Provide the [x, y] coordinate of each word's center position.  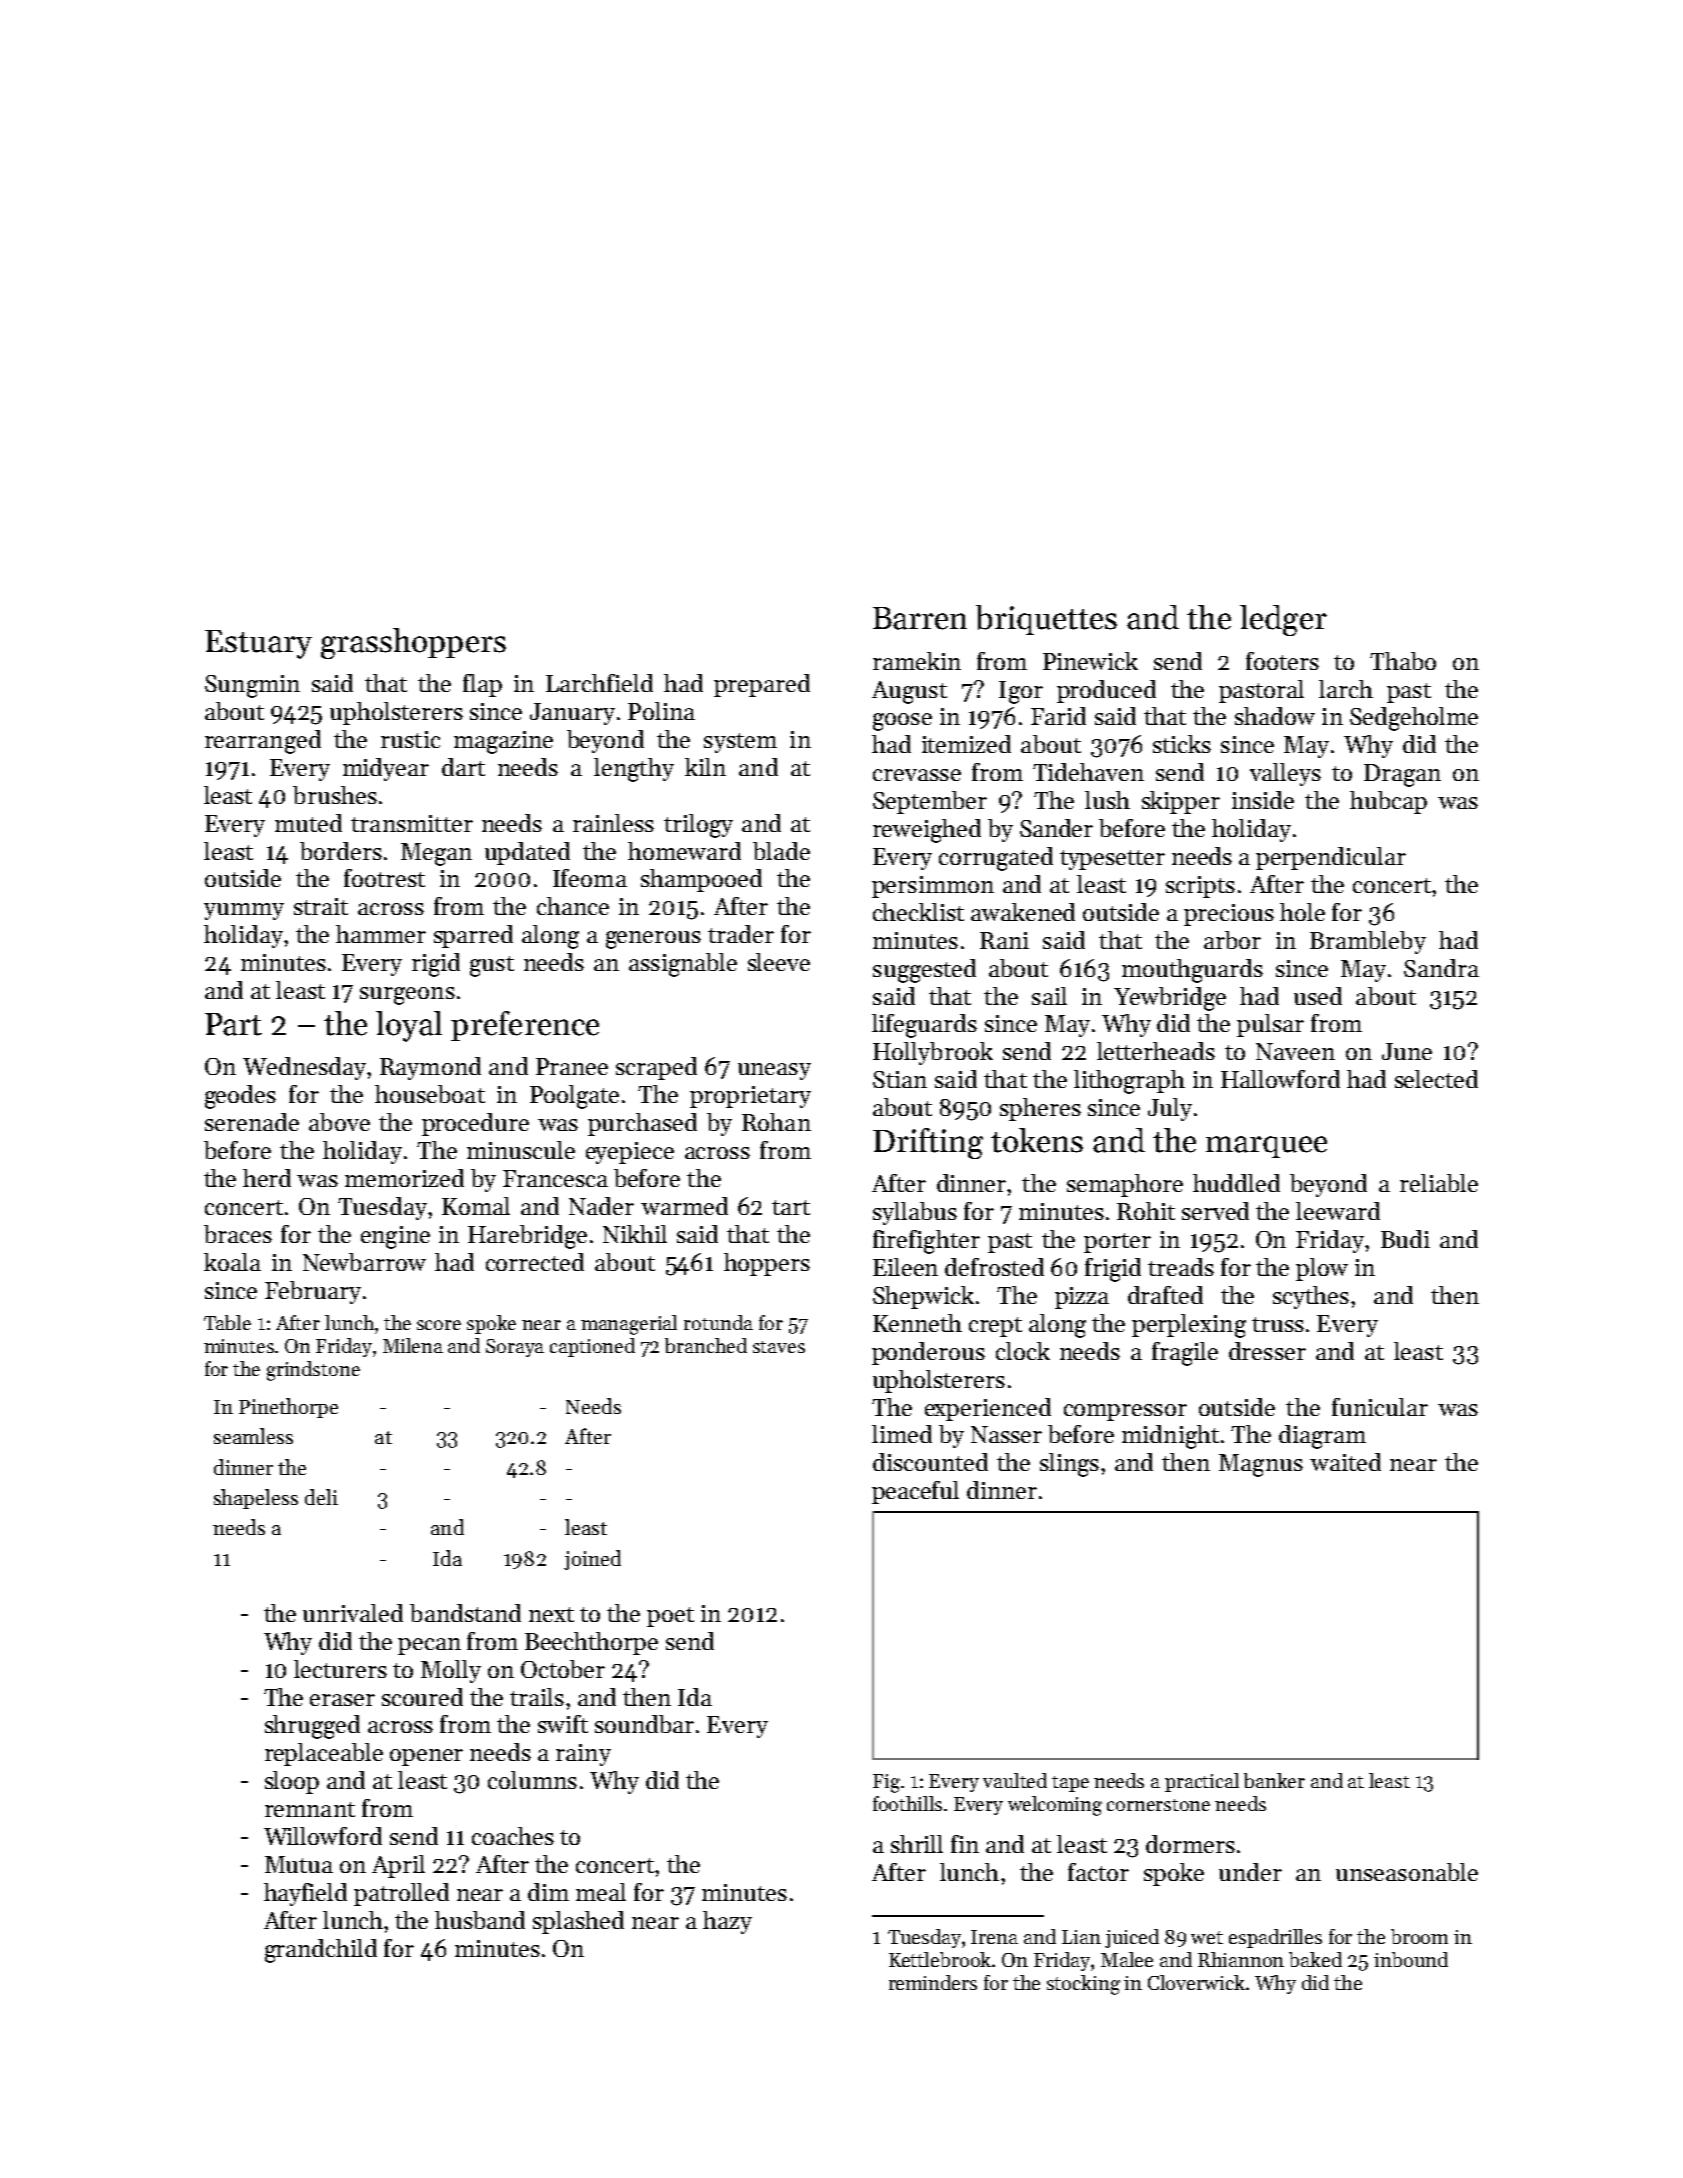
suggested [924, 971]
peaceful [915, 1492]
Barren [920, 618]
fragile [1185, 1354]
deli [321, 1497]
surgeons [407, 996]
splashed [578, 1922]
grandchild [321, 1951]
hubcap [1388, 802]
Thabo [1403, 661]
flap [482, 685]
